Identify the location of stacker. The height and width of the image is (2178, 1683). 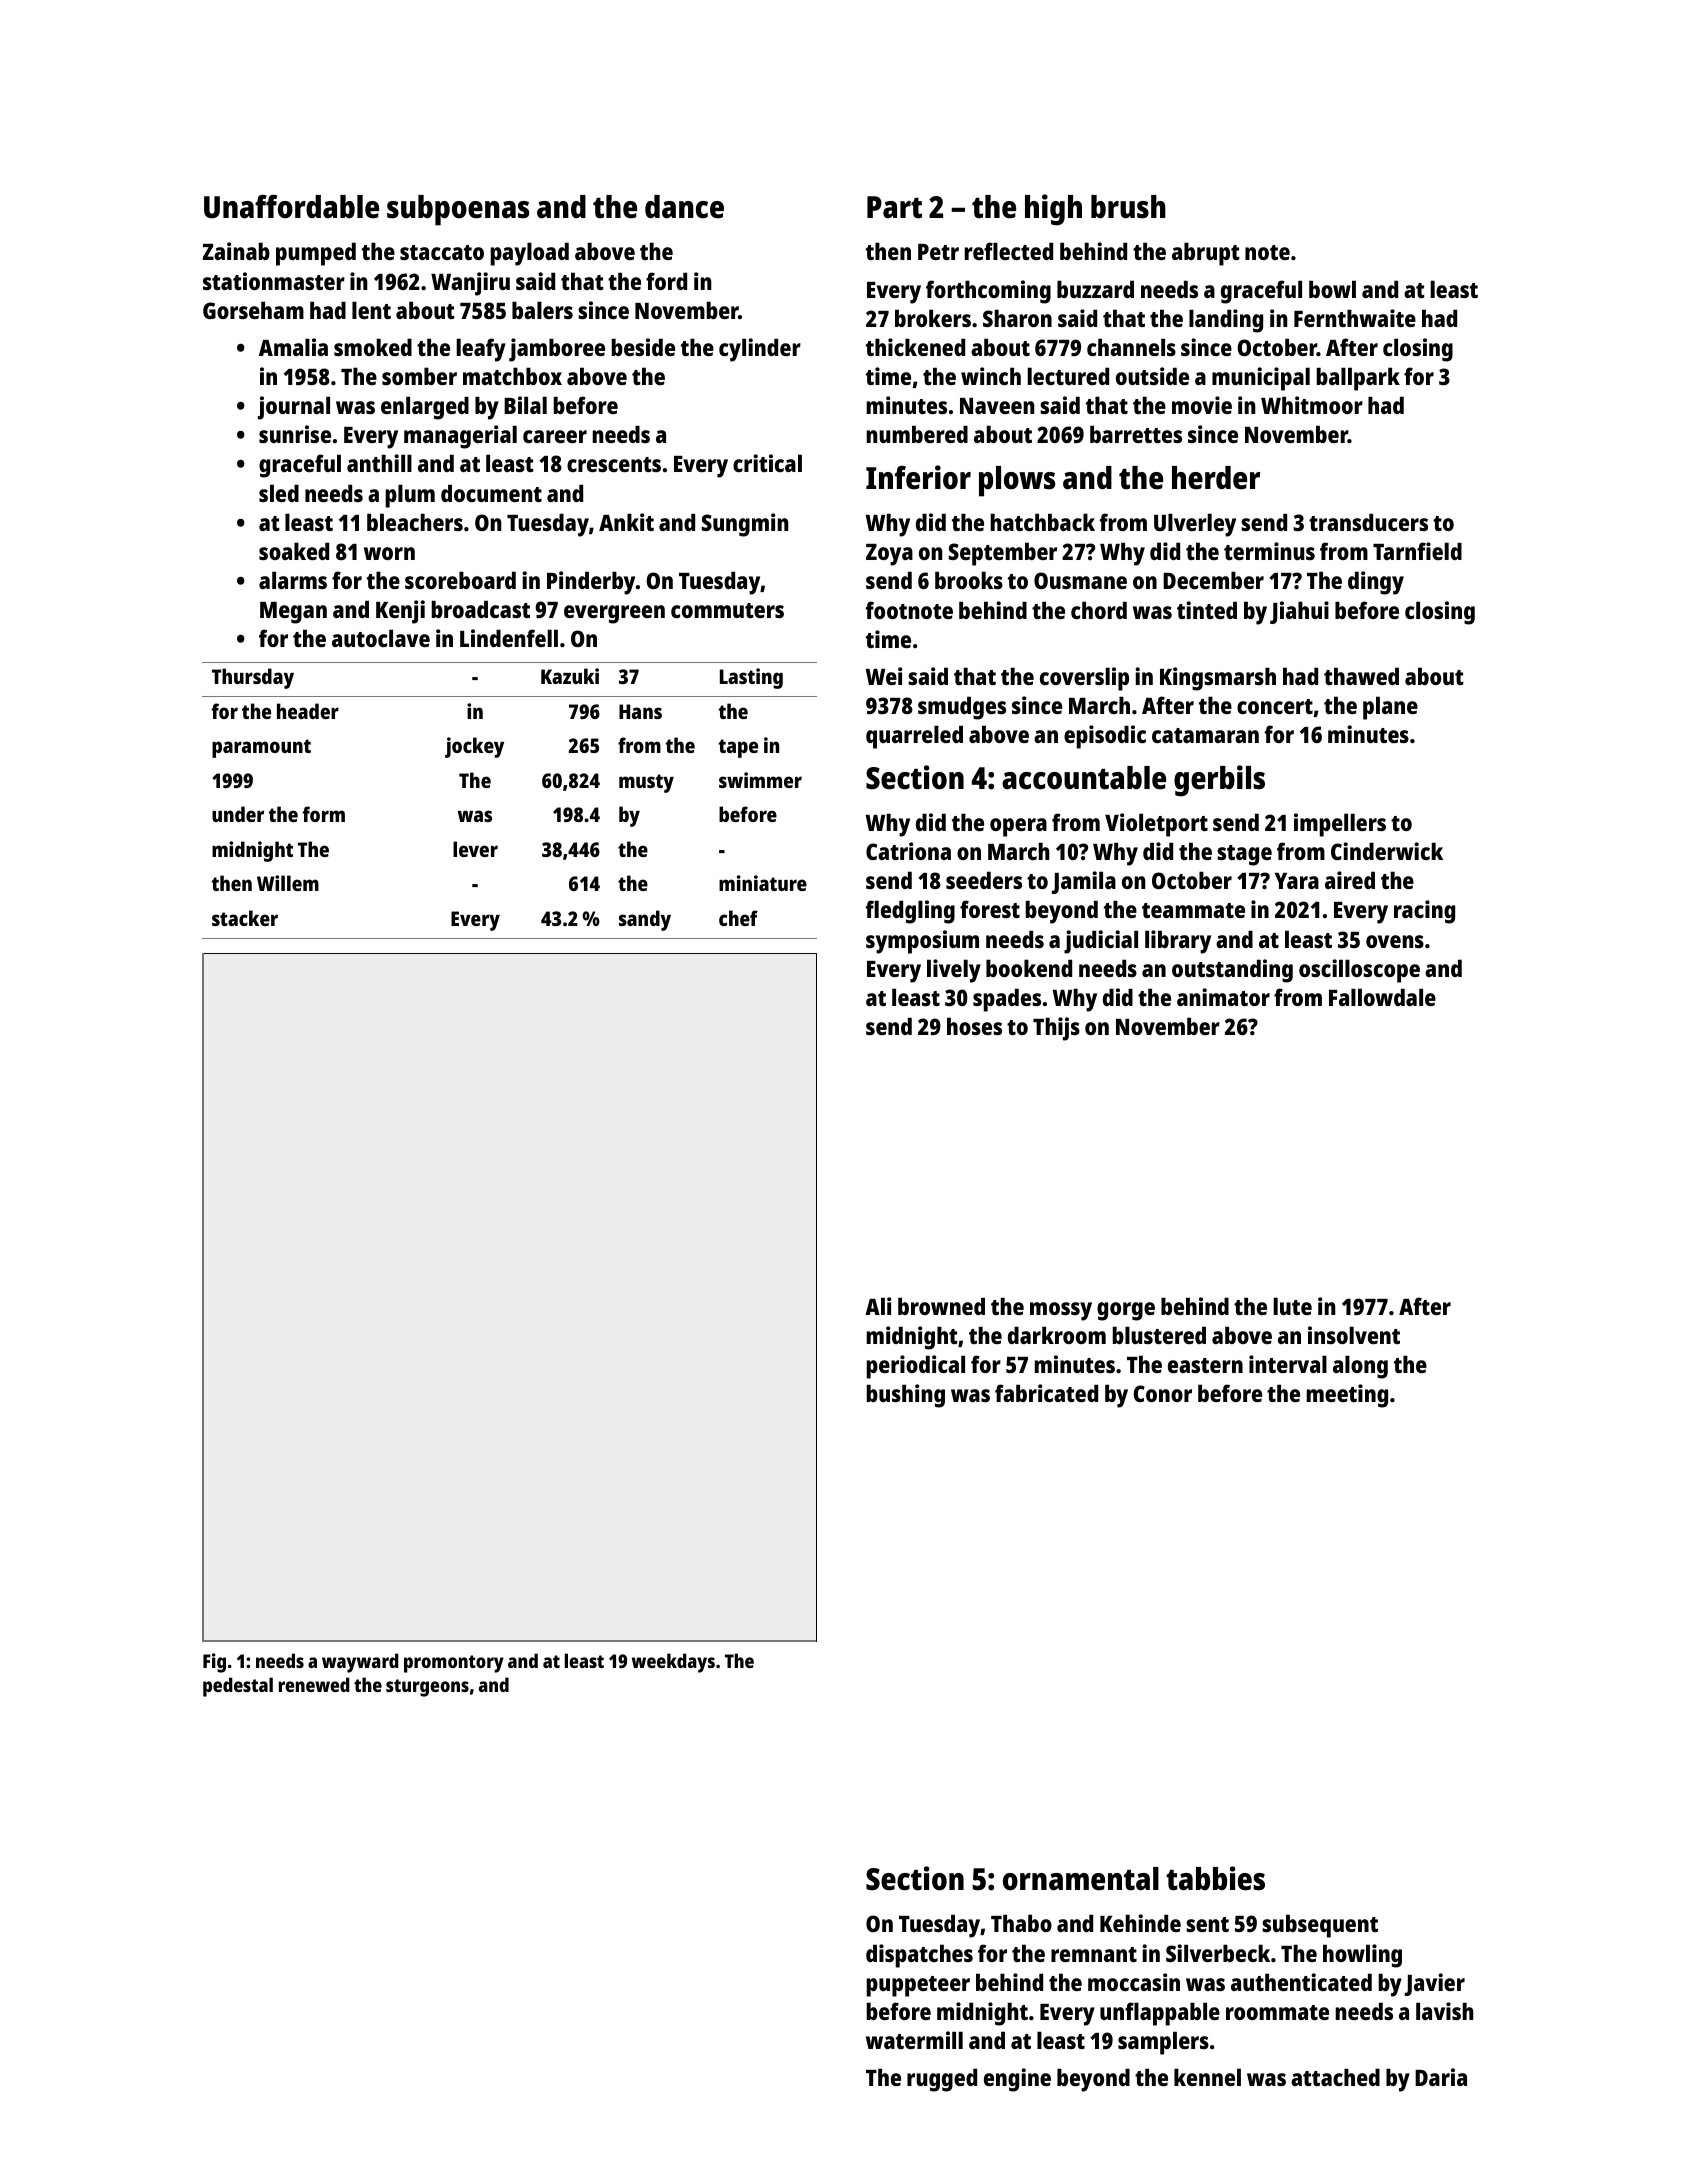
(245, 918).
